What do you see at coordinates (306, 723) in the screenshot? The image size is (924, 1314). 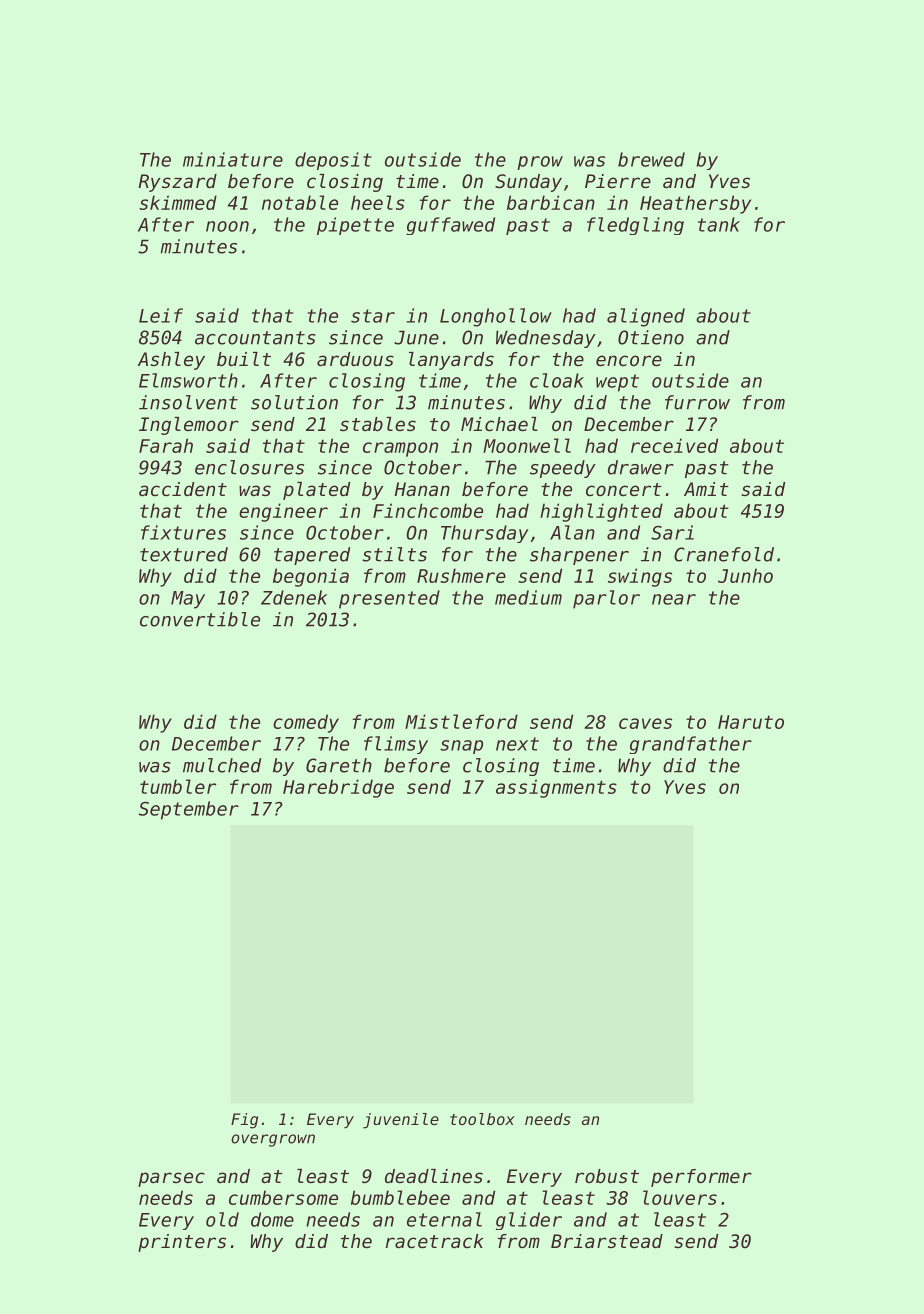 I see `comedy` at bounding box center [306, 723].
